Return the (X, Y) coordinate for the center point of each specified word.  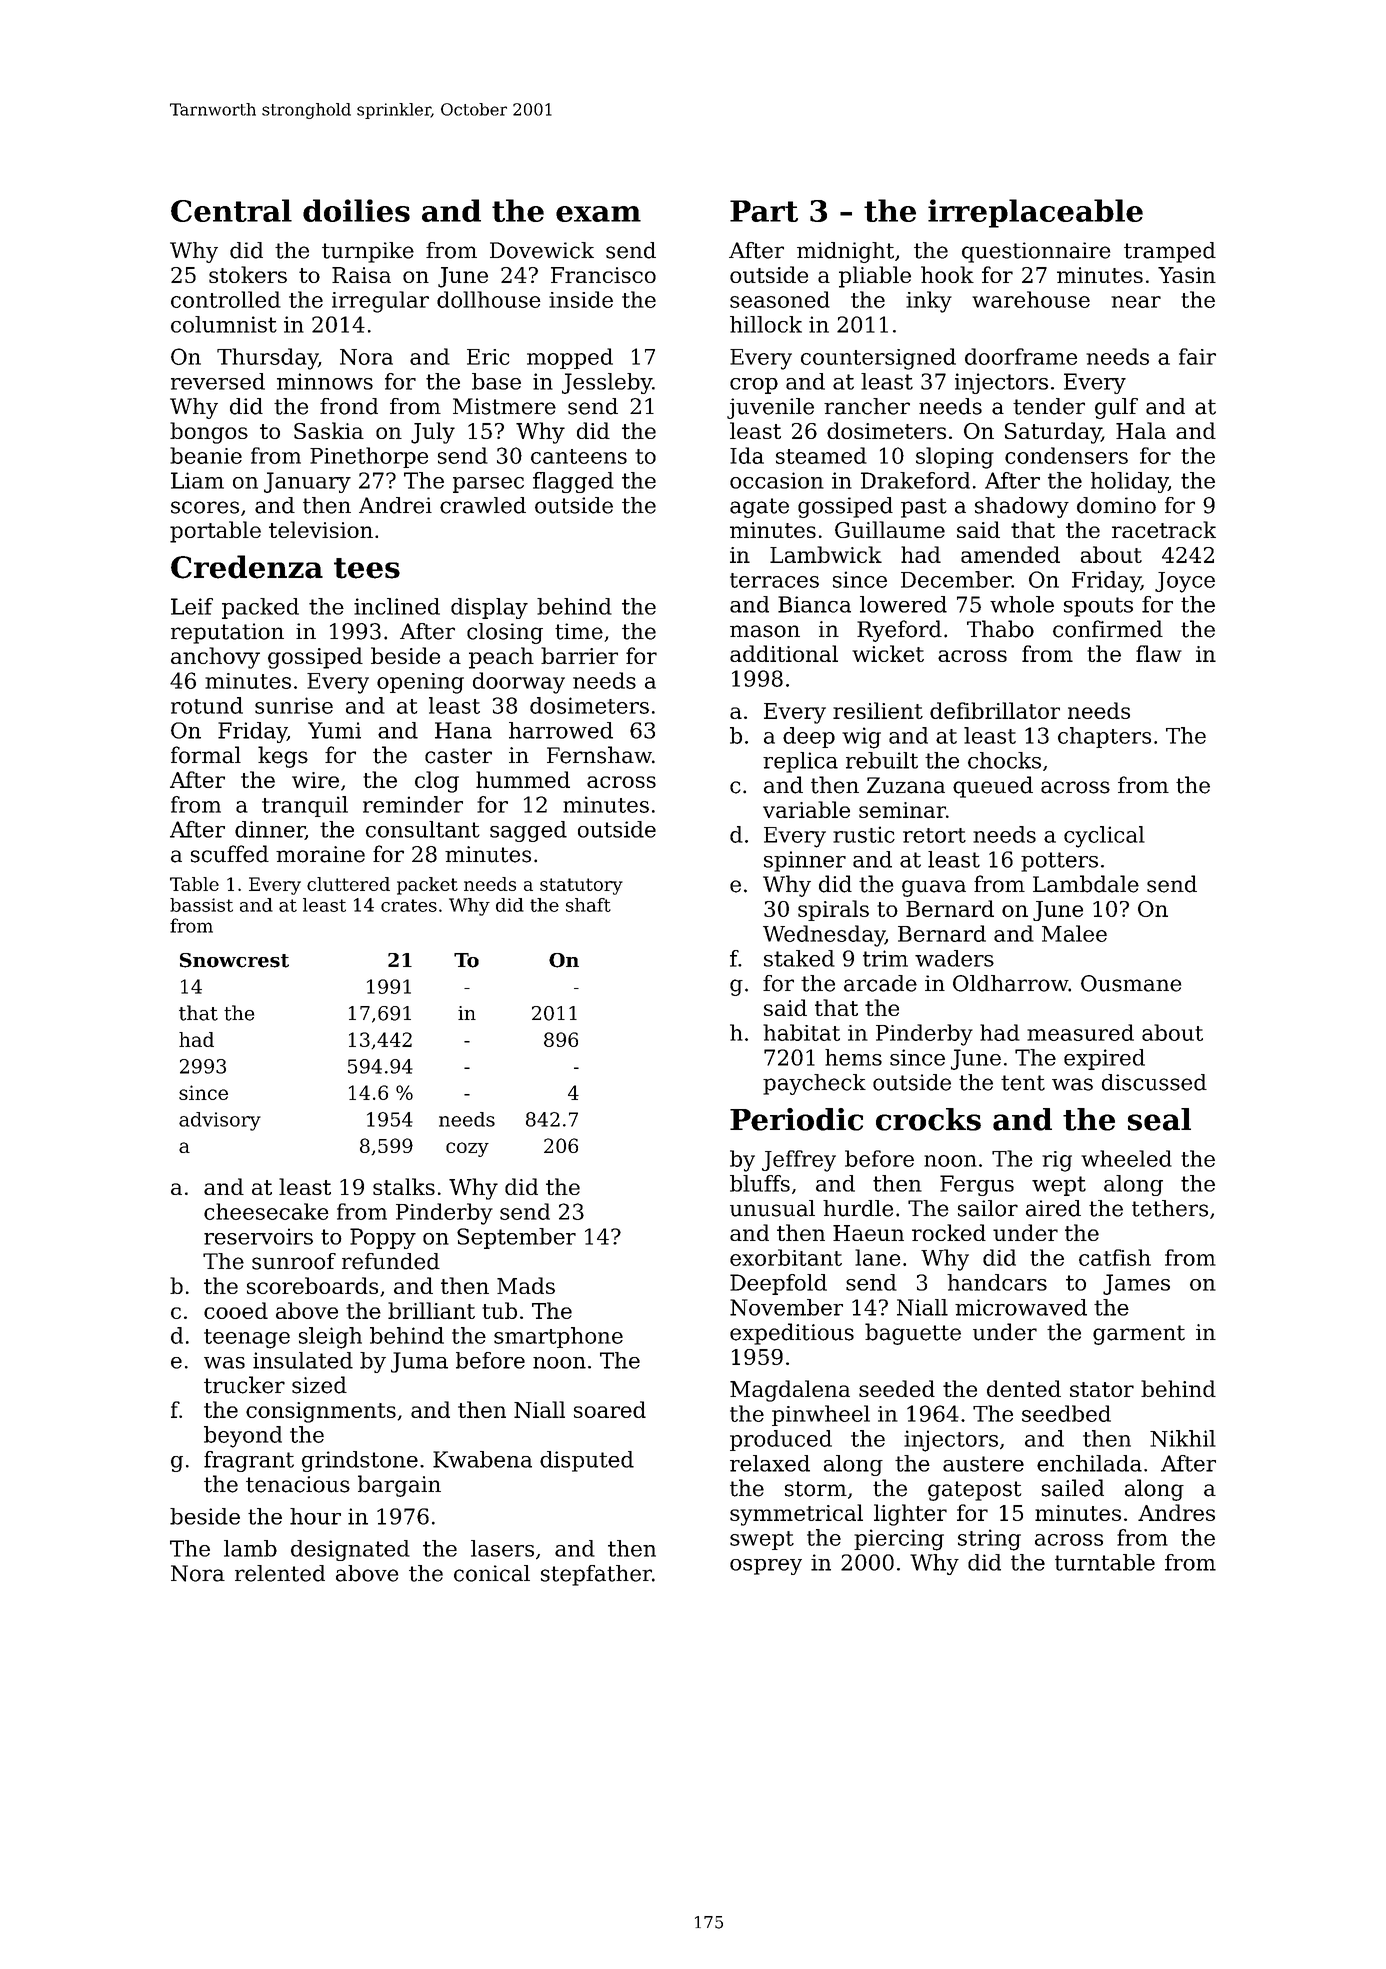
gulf (1116, 408)
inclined (397, 606)
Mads (526, 1285)
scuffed (230, 854)
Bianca (814, 604)
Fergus (977, 1185)
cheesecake (266, 1211)
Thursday (267, 359)
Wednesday (824, 936)
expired (1104, 1059)
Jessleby (607, 383)
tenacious (298, 1484)
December (956, 579)
